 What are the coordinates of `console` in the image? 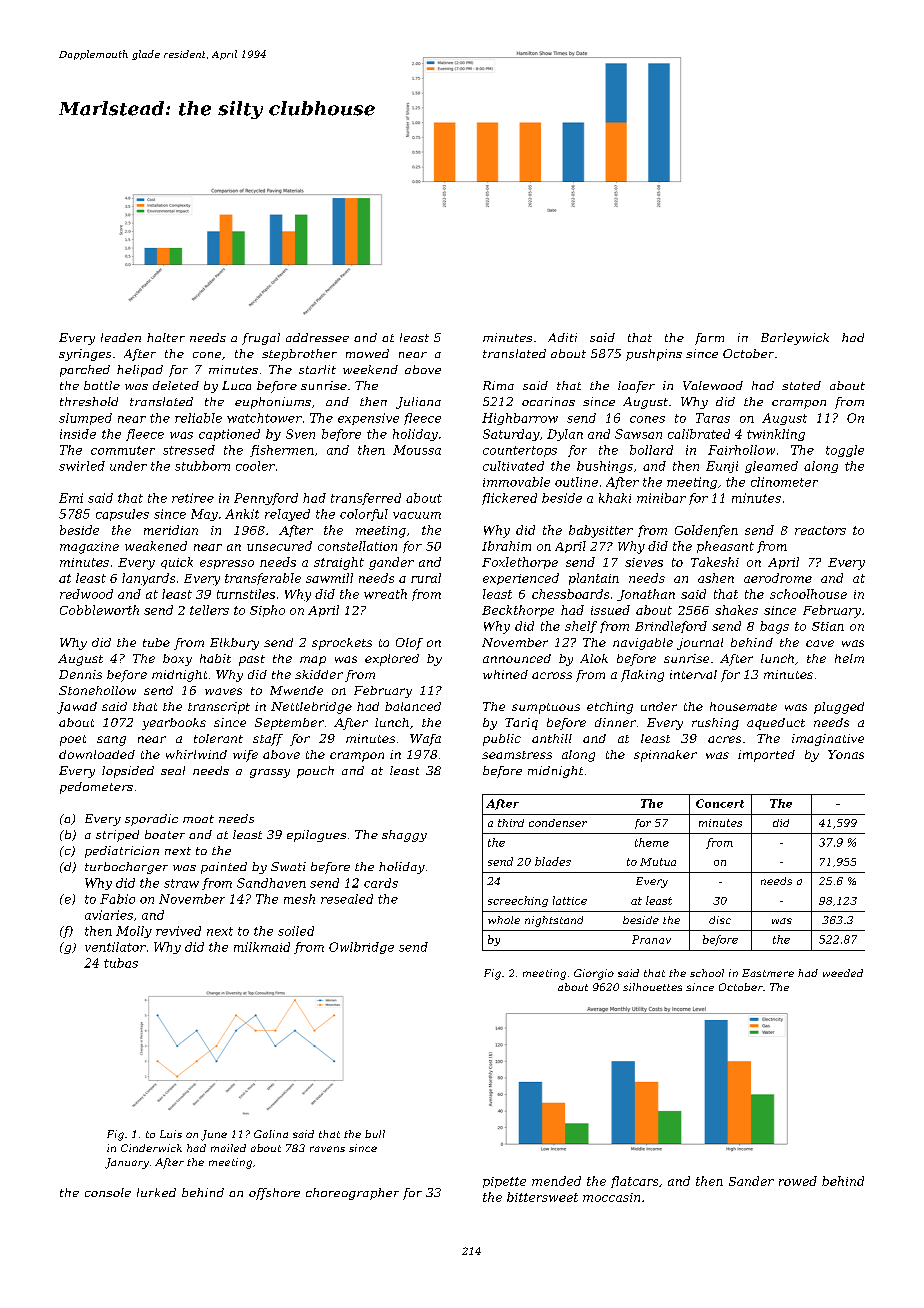 It's located at (108, 1192).
